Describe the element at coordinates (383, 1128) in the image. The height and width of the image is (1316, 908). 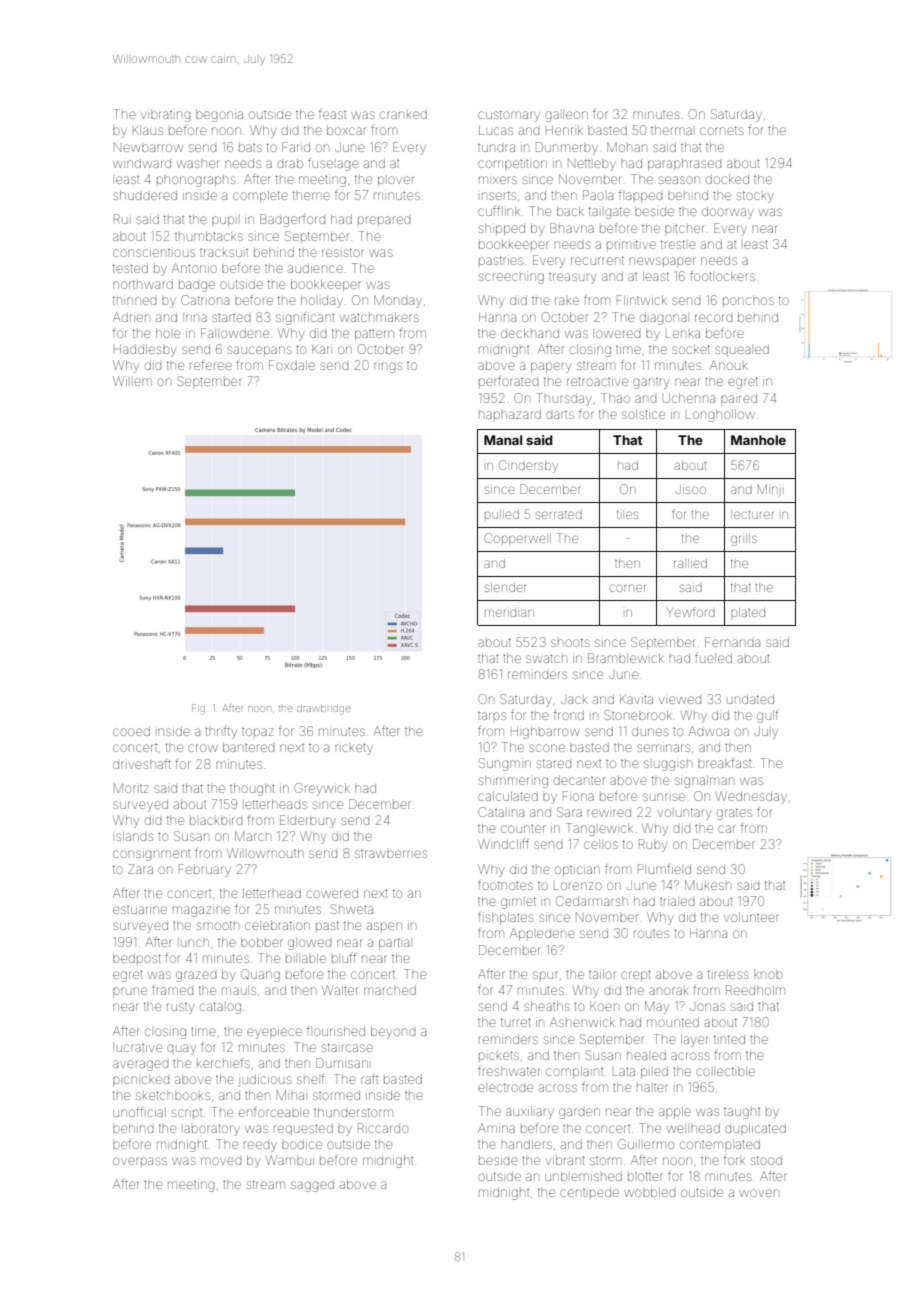
I see `Riccardo` at that location.
